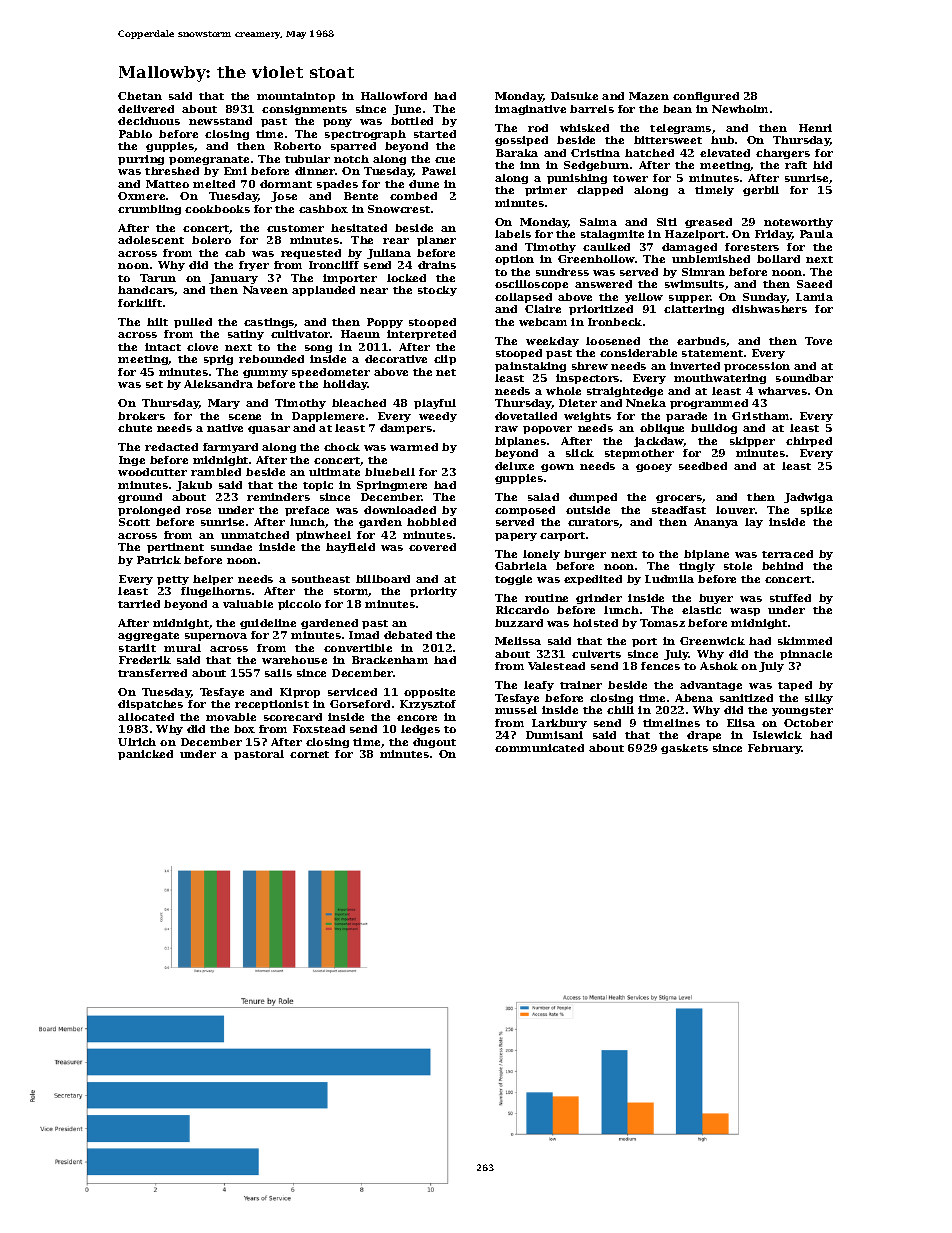  What do you see at coordinates (394, 96) in the screenshot?
I see `Hallowford` at bounding box center [394, 96].
